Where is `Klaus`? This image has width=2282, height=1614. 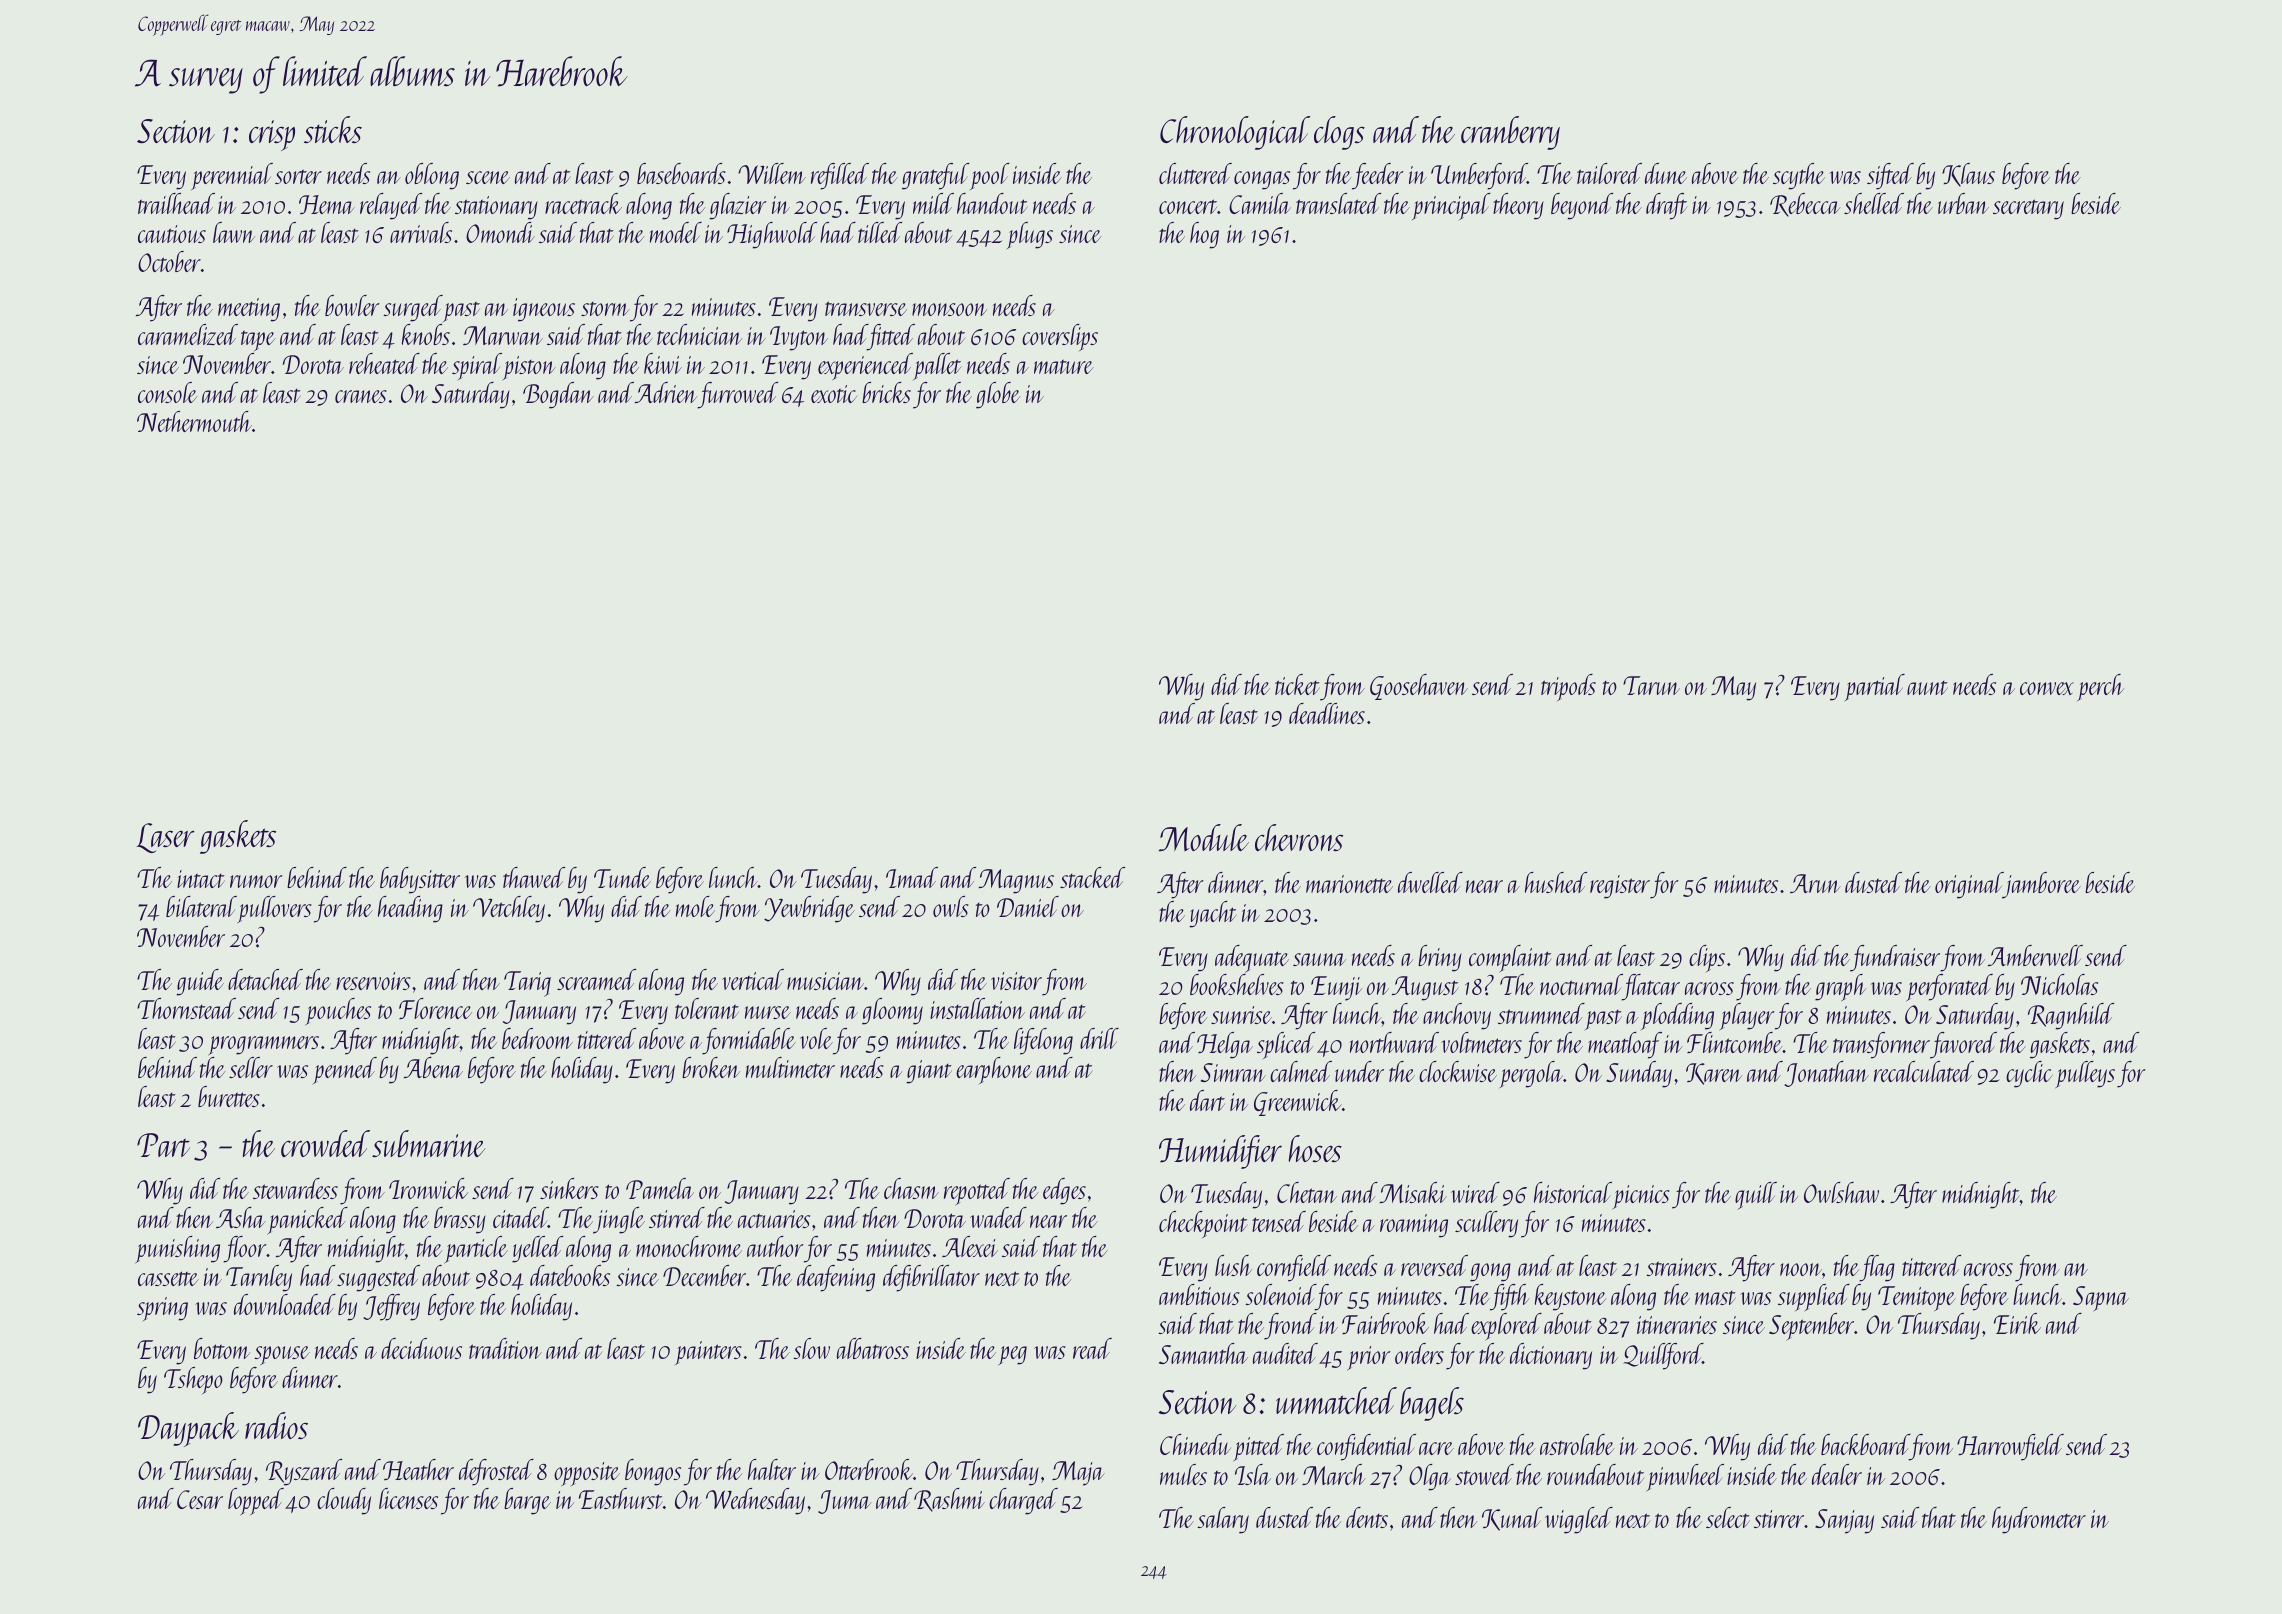
Klaus is located at coordinates (1968, 175).
